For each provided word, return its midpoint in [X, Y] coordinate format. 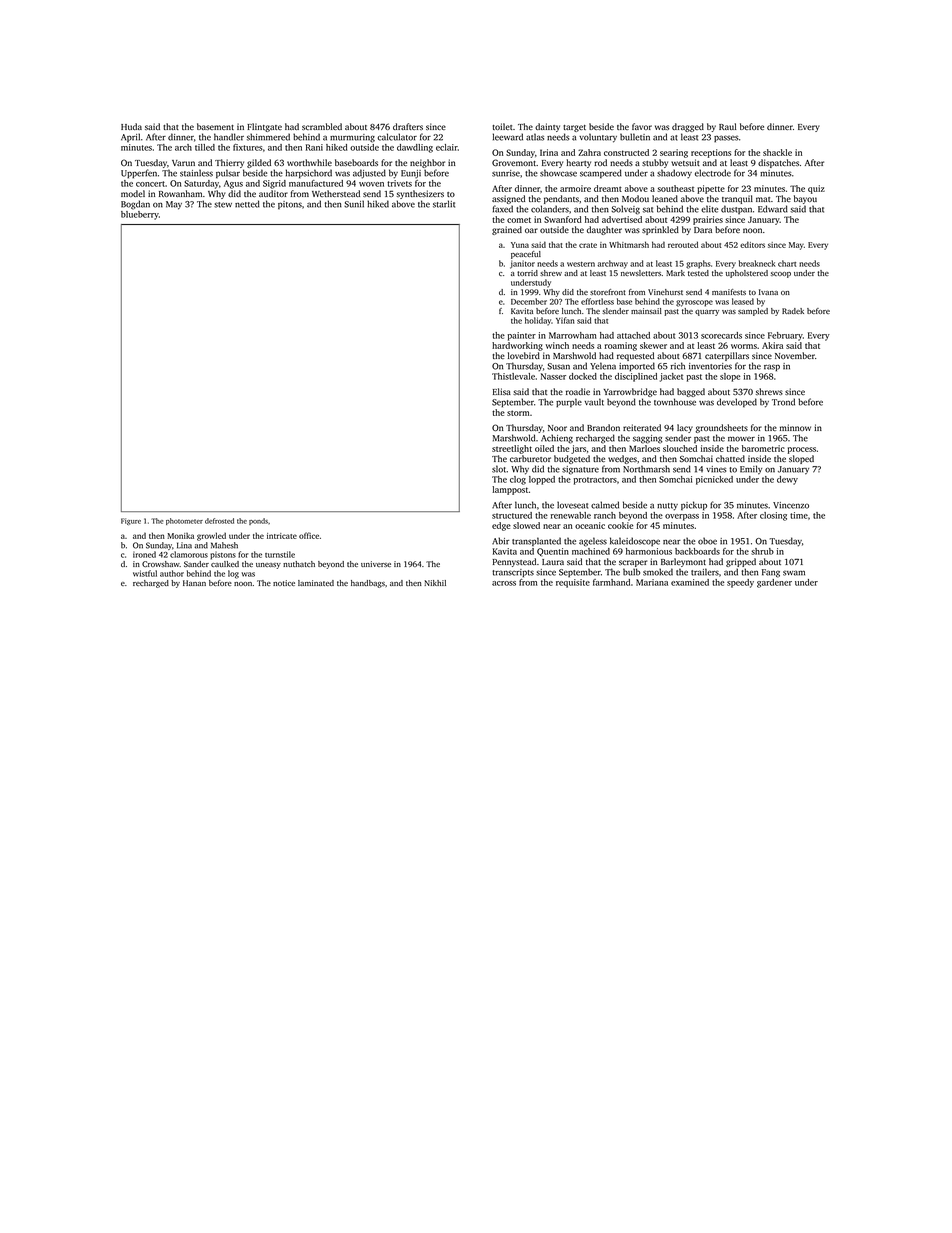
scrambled [322, 126]
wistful [145, 573]
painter [522, 336]
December [529, 301]
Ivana [768, 292]
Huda [131, 126]
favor [642, 126]
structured [512, 515]
